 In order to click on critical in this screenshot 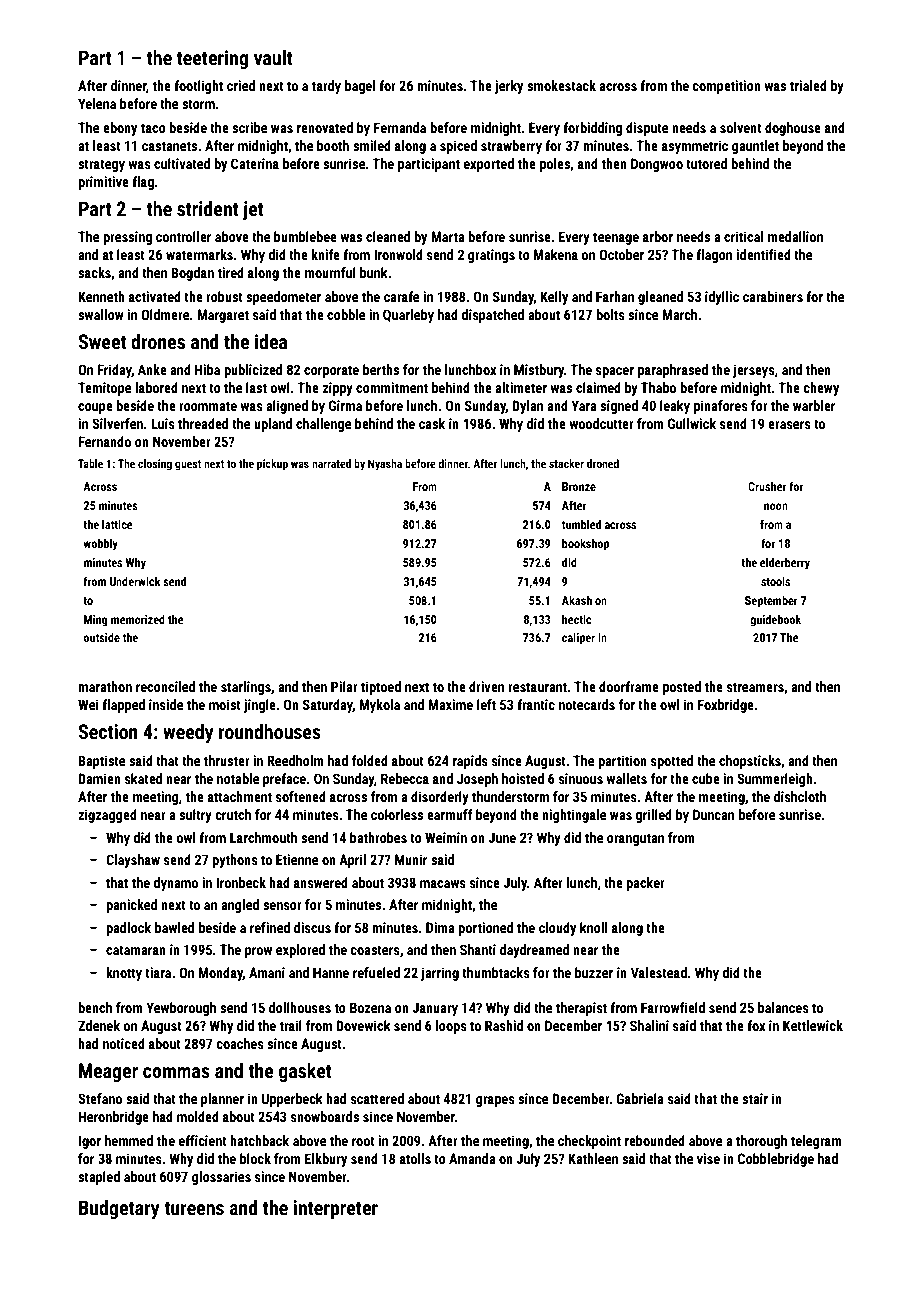, I will do `click(743, 236)`.
